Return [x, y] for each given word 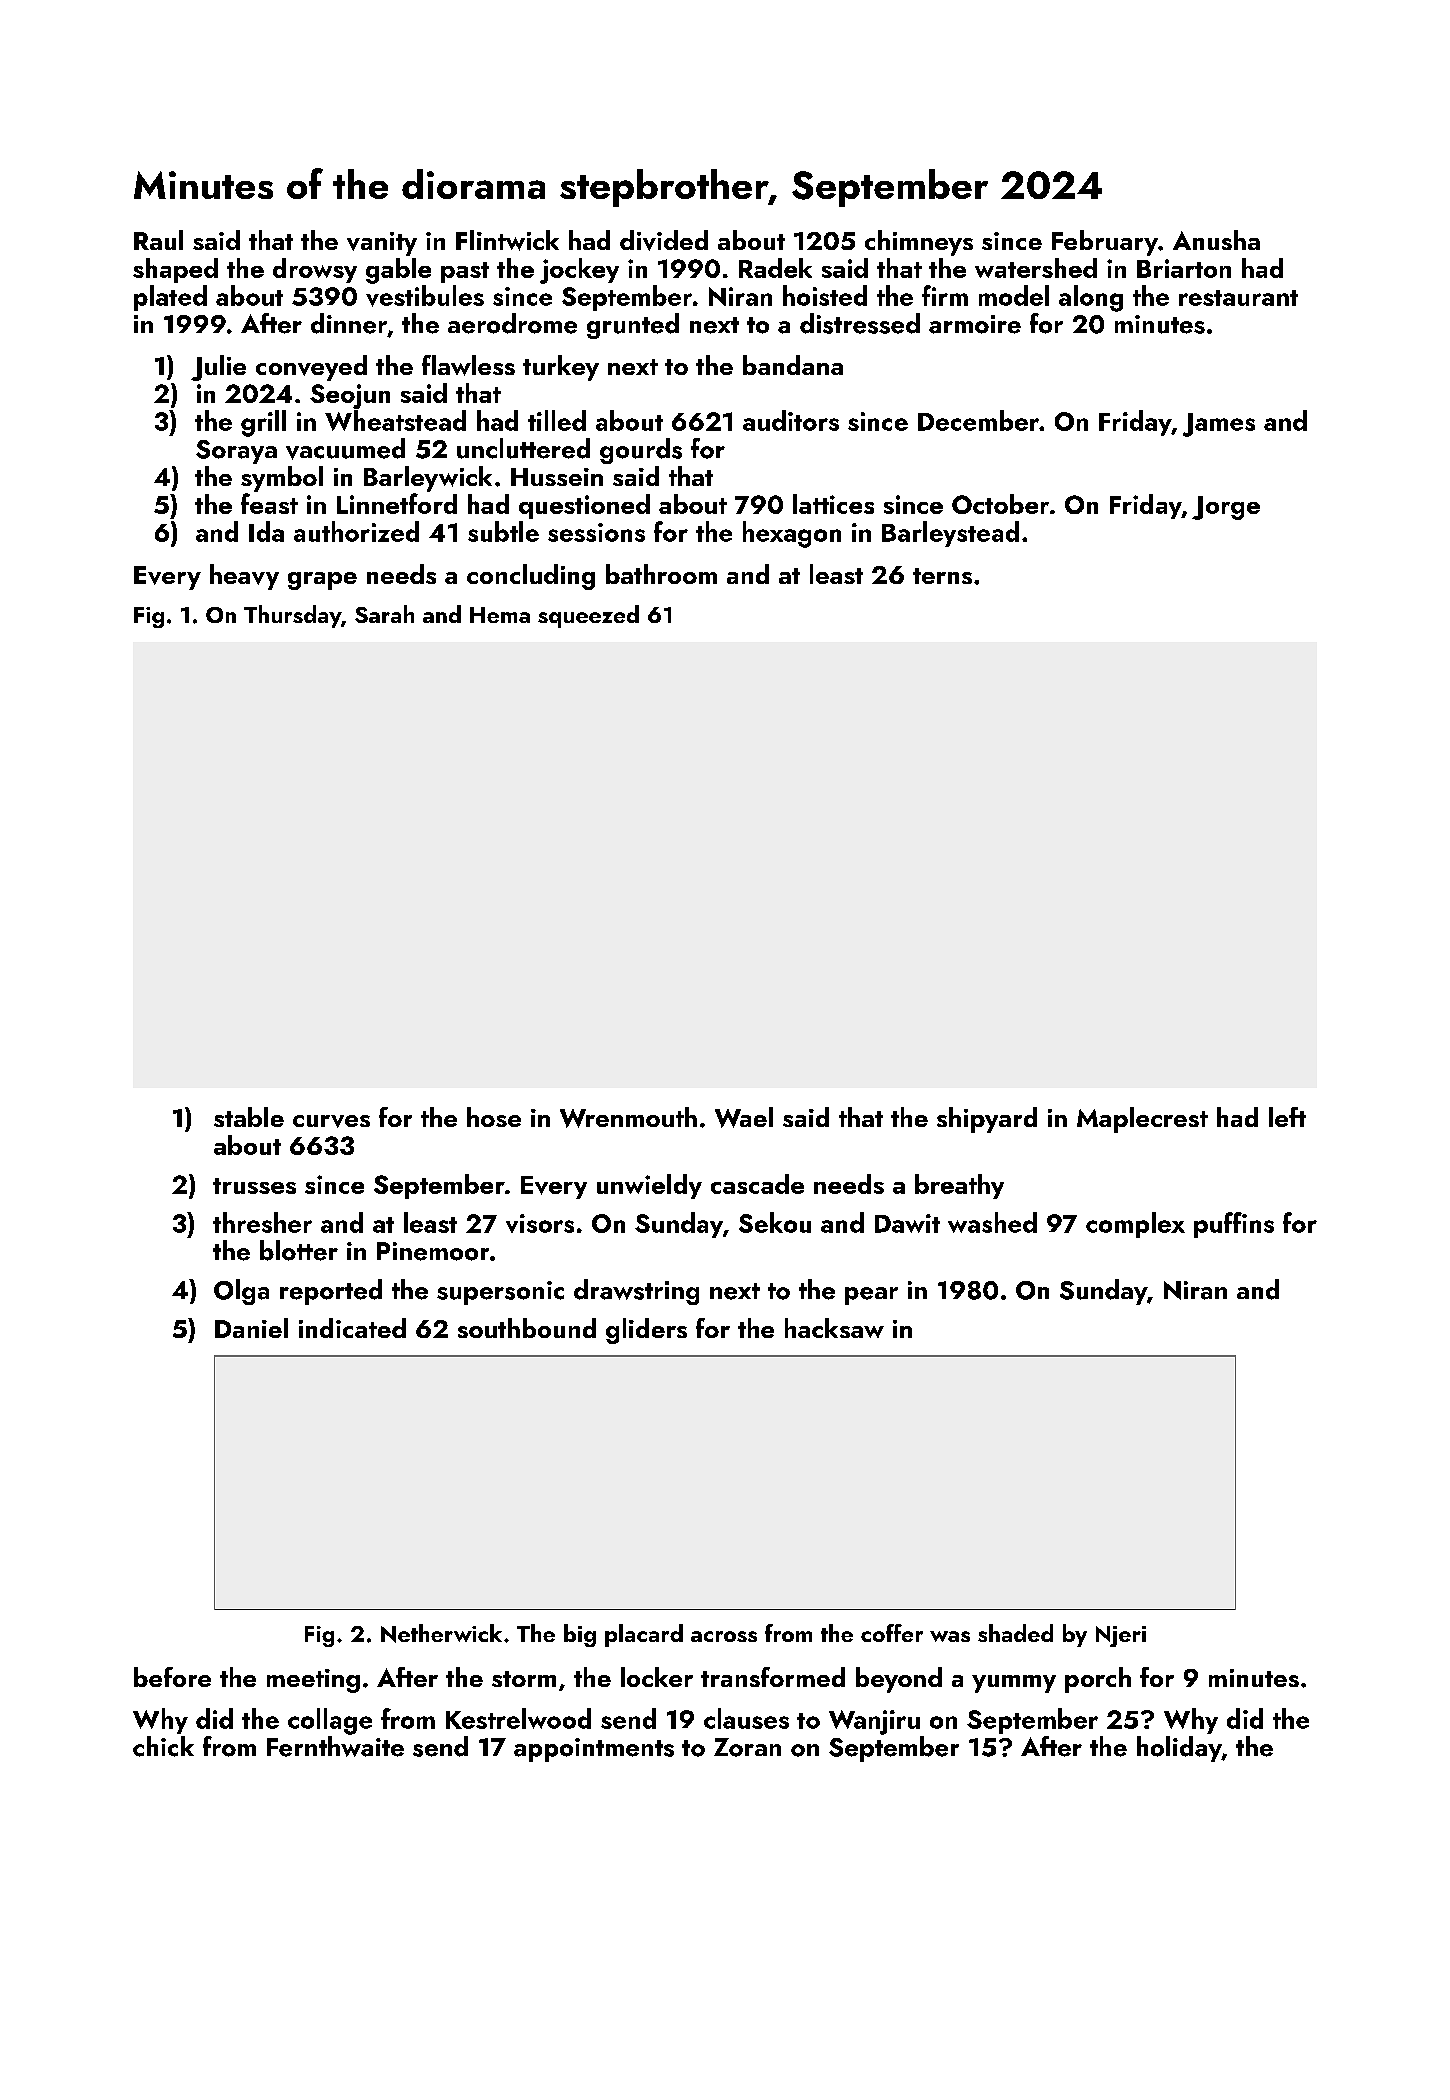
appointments [594, 1750]
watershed [1036, 268]
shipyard [987, 1120]
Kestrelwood [518, 1718]
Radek [775, 268]
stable [249, 1117]
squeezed [588, 616]
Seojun [350, 396]
